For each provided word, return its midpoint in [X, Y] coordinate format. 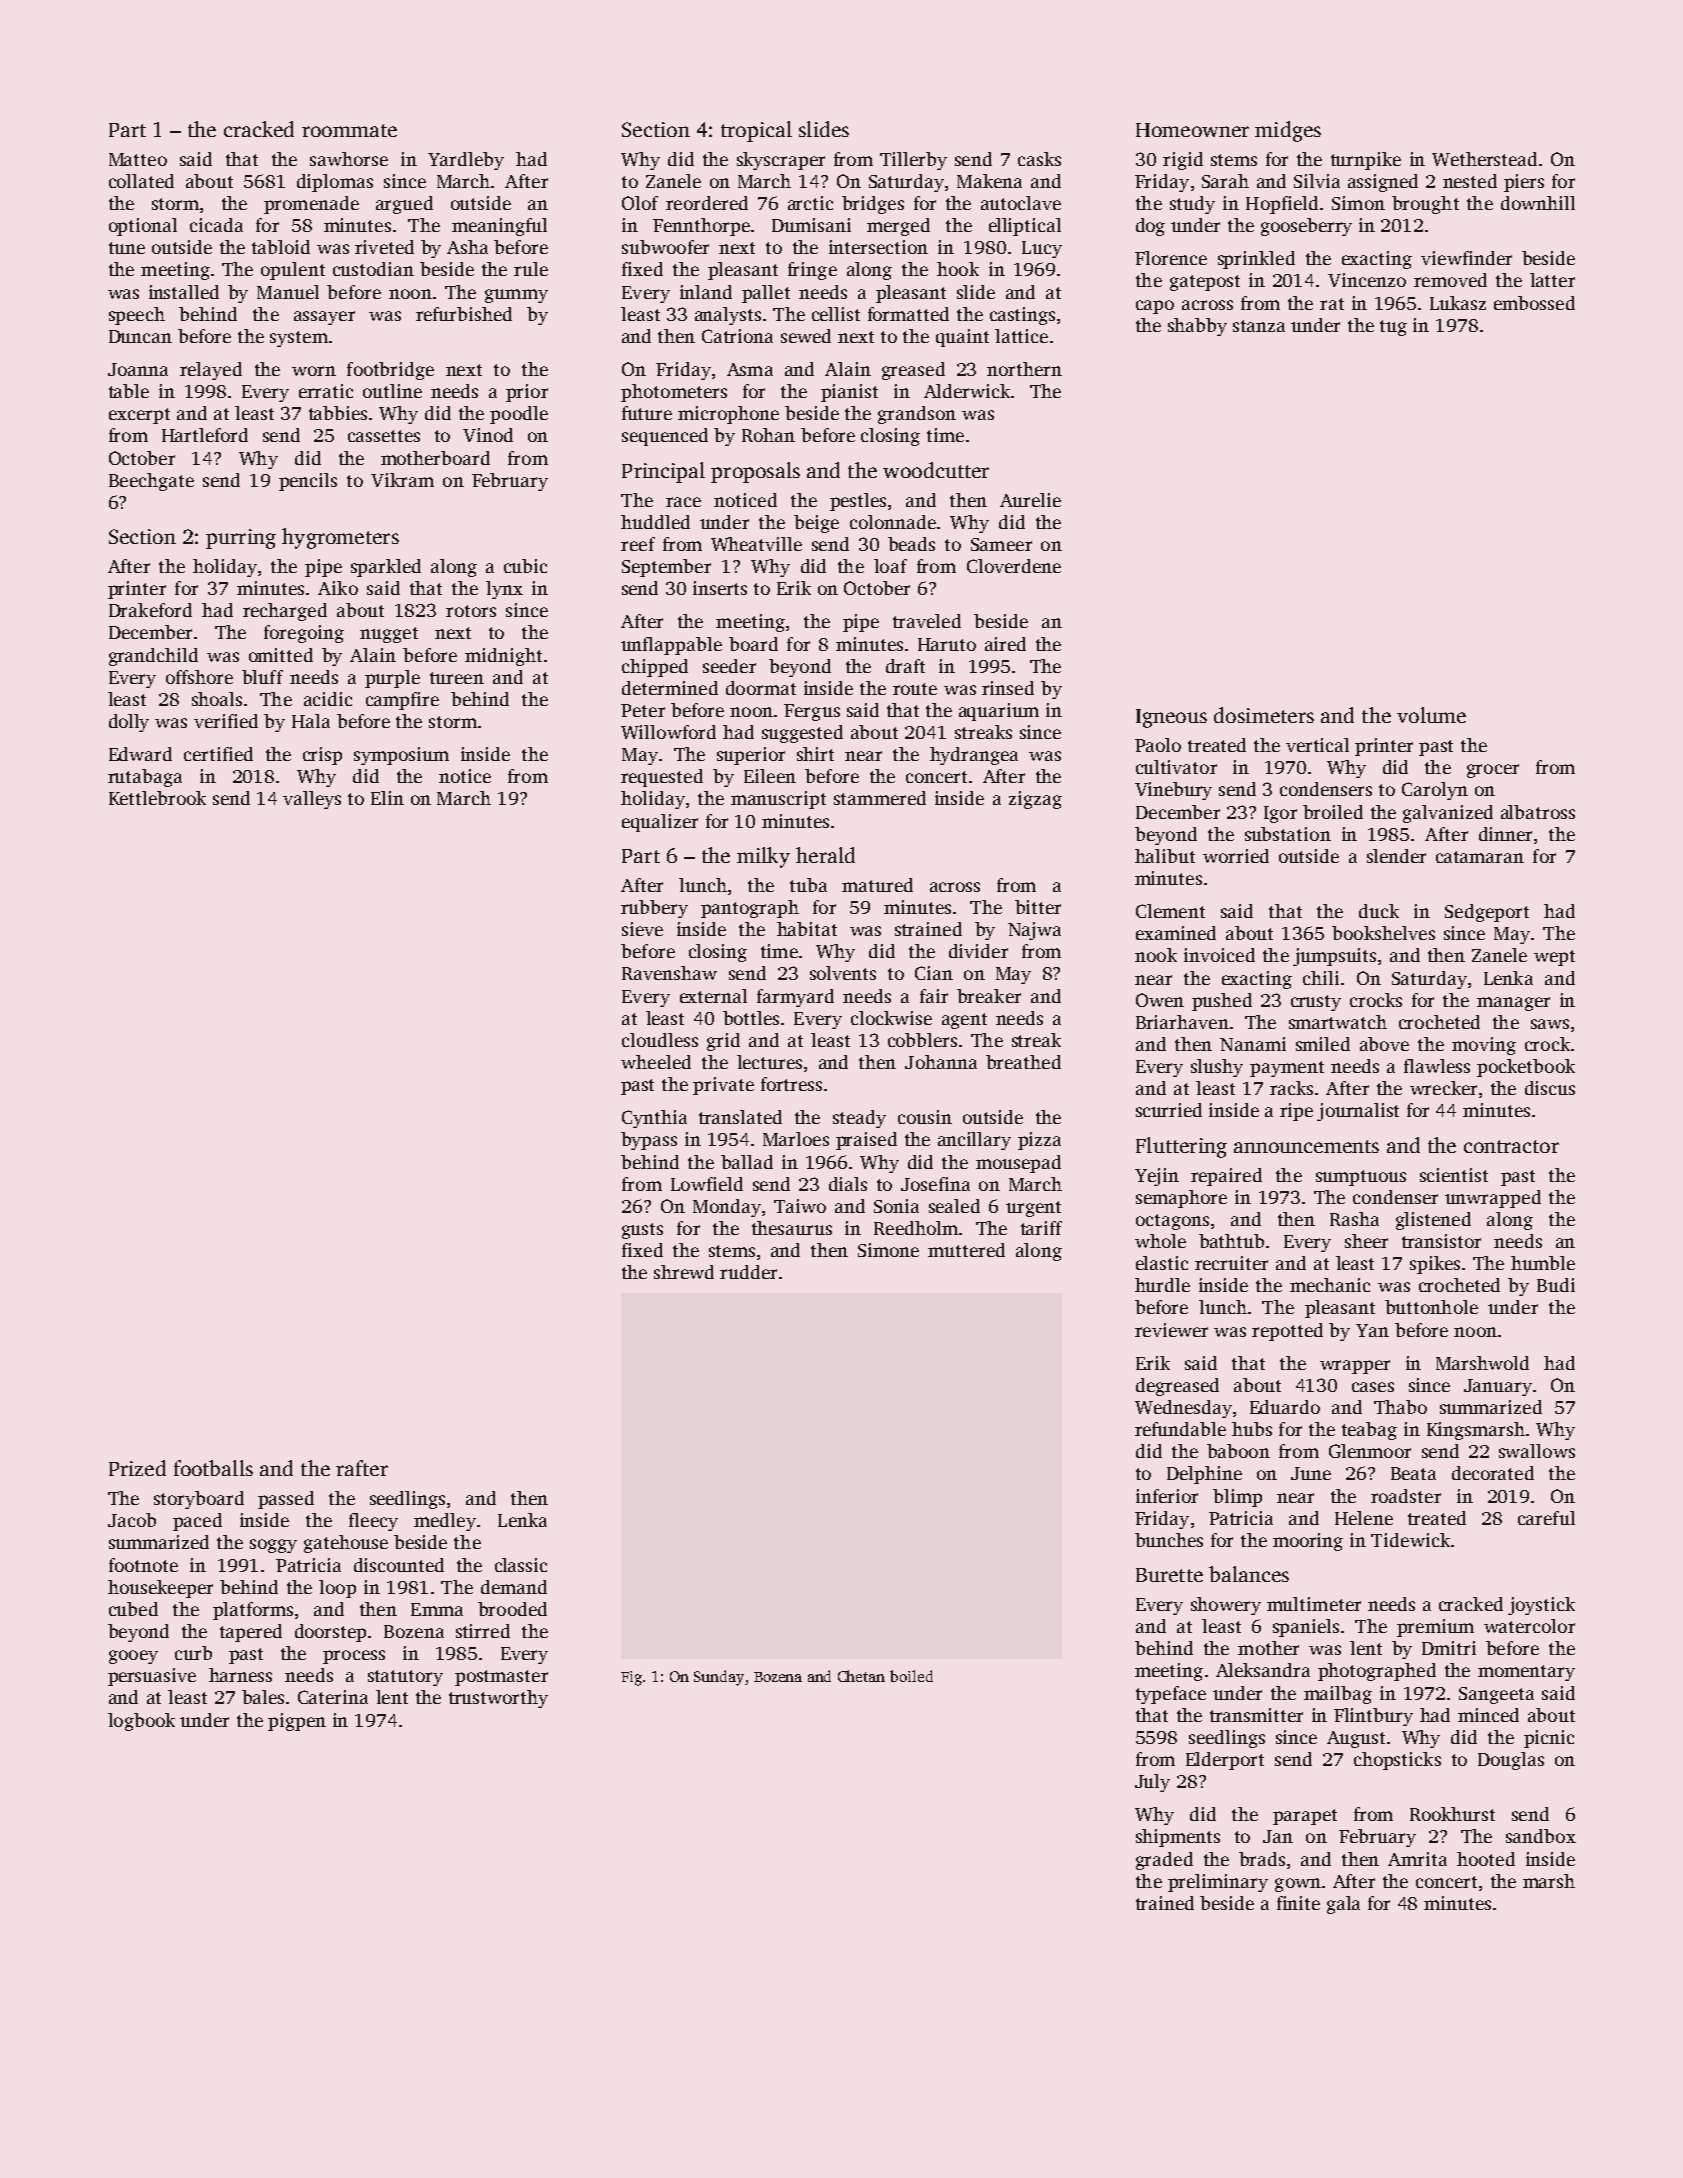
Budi [1556, 1285]
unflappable [671, 646]
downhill [1538, 203]
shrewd [684, 1272]
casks [1039, 159]
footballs [213, 1468]
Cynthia [654, 1119]
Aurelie [1030, 500]
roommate [349, 130]
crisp [322, 756]
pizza [1039, 1141]
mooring [1308, 1542]
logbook [141, 1722]
